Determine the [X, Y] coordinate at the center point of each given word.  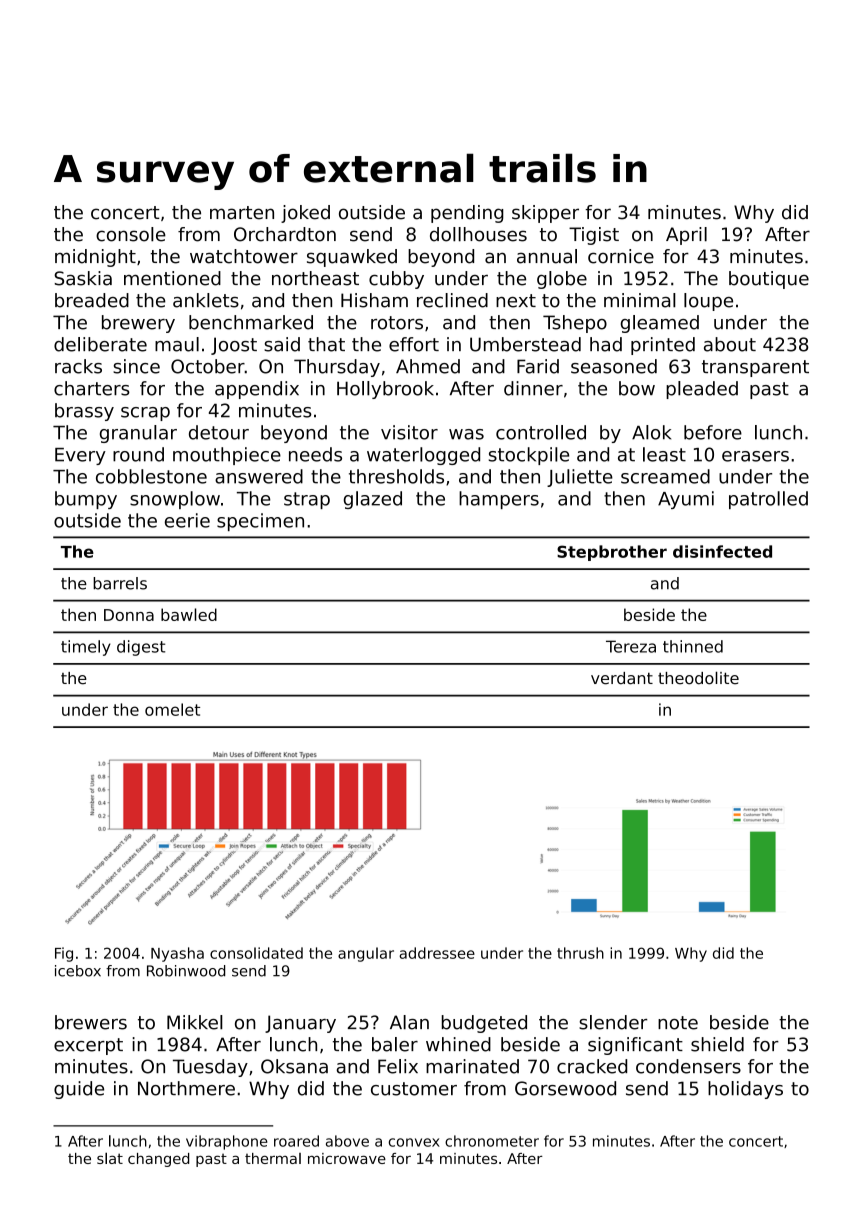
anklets [206, 300]
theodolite [698, 678]
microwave [347, 1158]
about [730, 344]
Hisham [374, 300]
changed [158, 1160]
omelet [172, 709]
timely [86, 648]
